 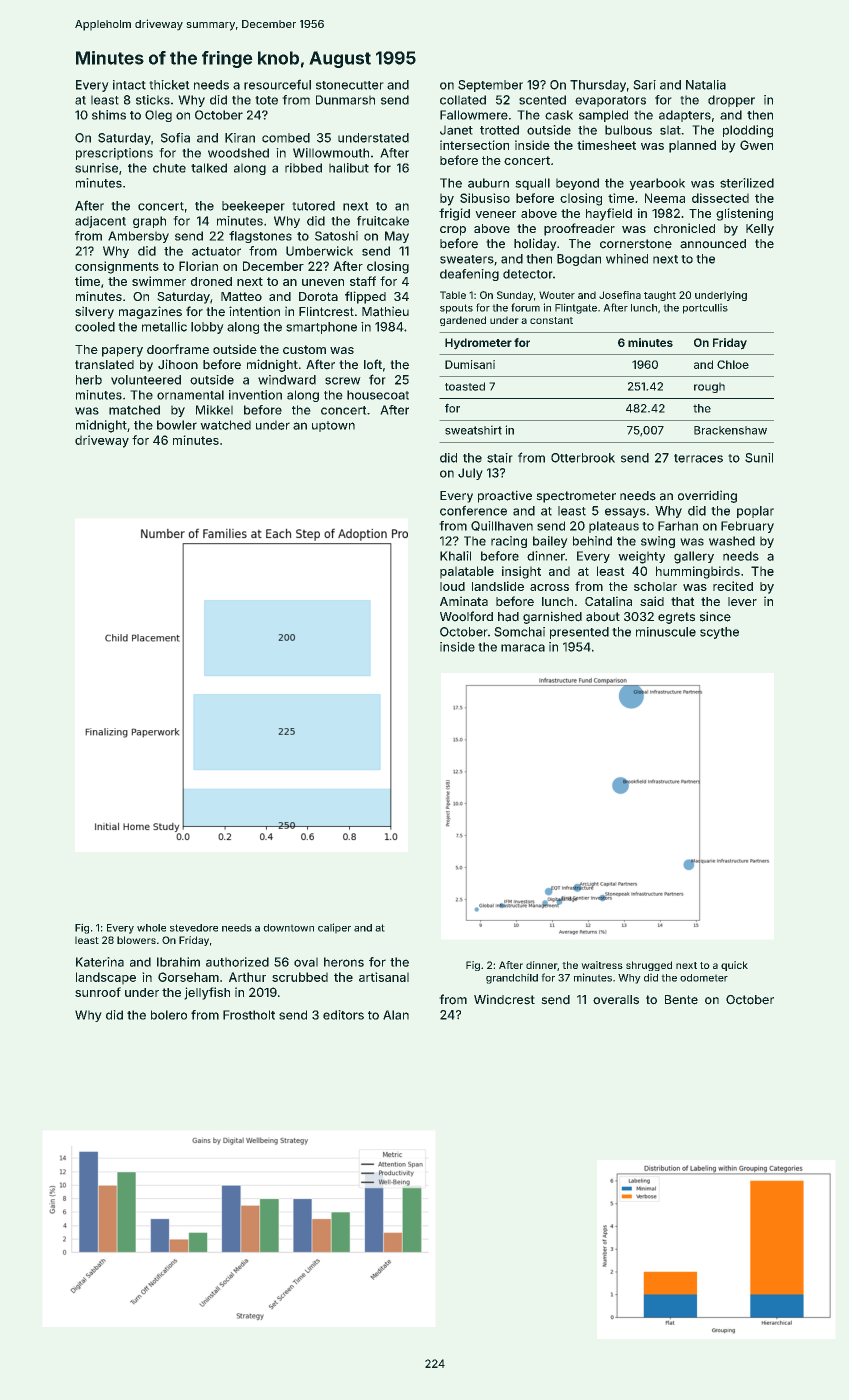 What do you see at coordinates (178, 364) in the screenshot?
I see `Jihoon` at bounding box center [178, 364].
